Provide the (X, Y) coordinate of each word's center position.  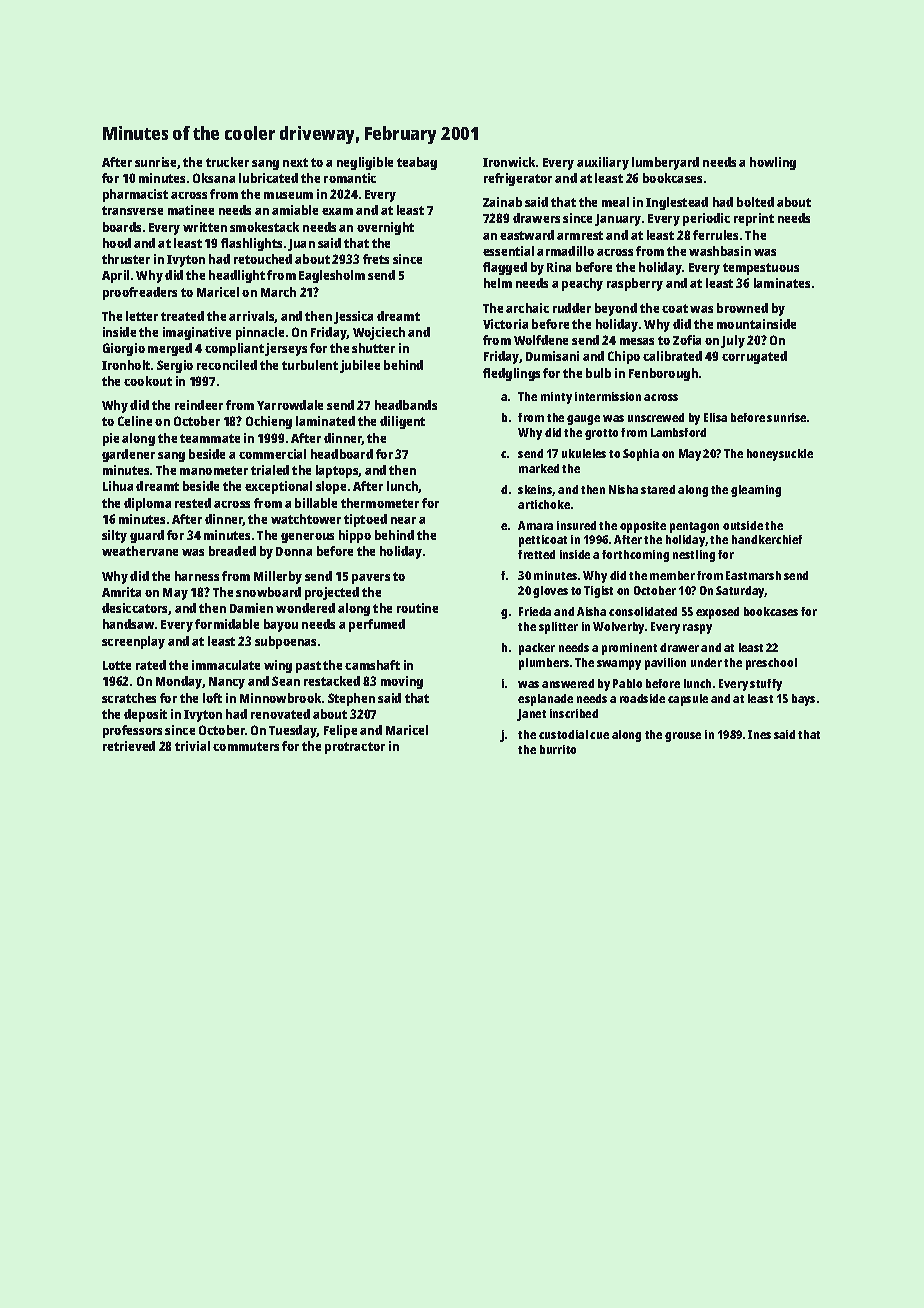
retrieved (129, 746)
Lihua (118, 486)
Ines (759, 734)
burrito (558, 749)
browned (742, 308)
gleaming (756, 491)
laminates (782, 283)
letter (142, 316)
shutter (373, 348)
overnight (385, 228)
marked (539, 468)
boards (122, 227)
